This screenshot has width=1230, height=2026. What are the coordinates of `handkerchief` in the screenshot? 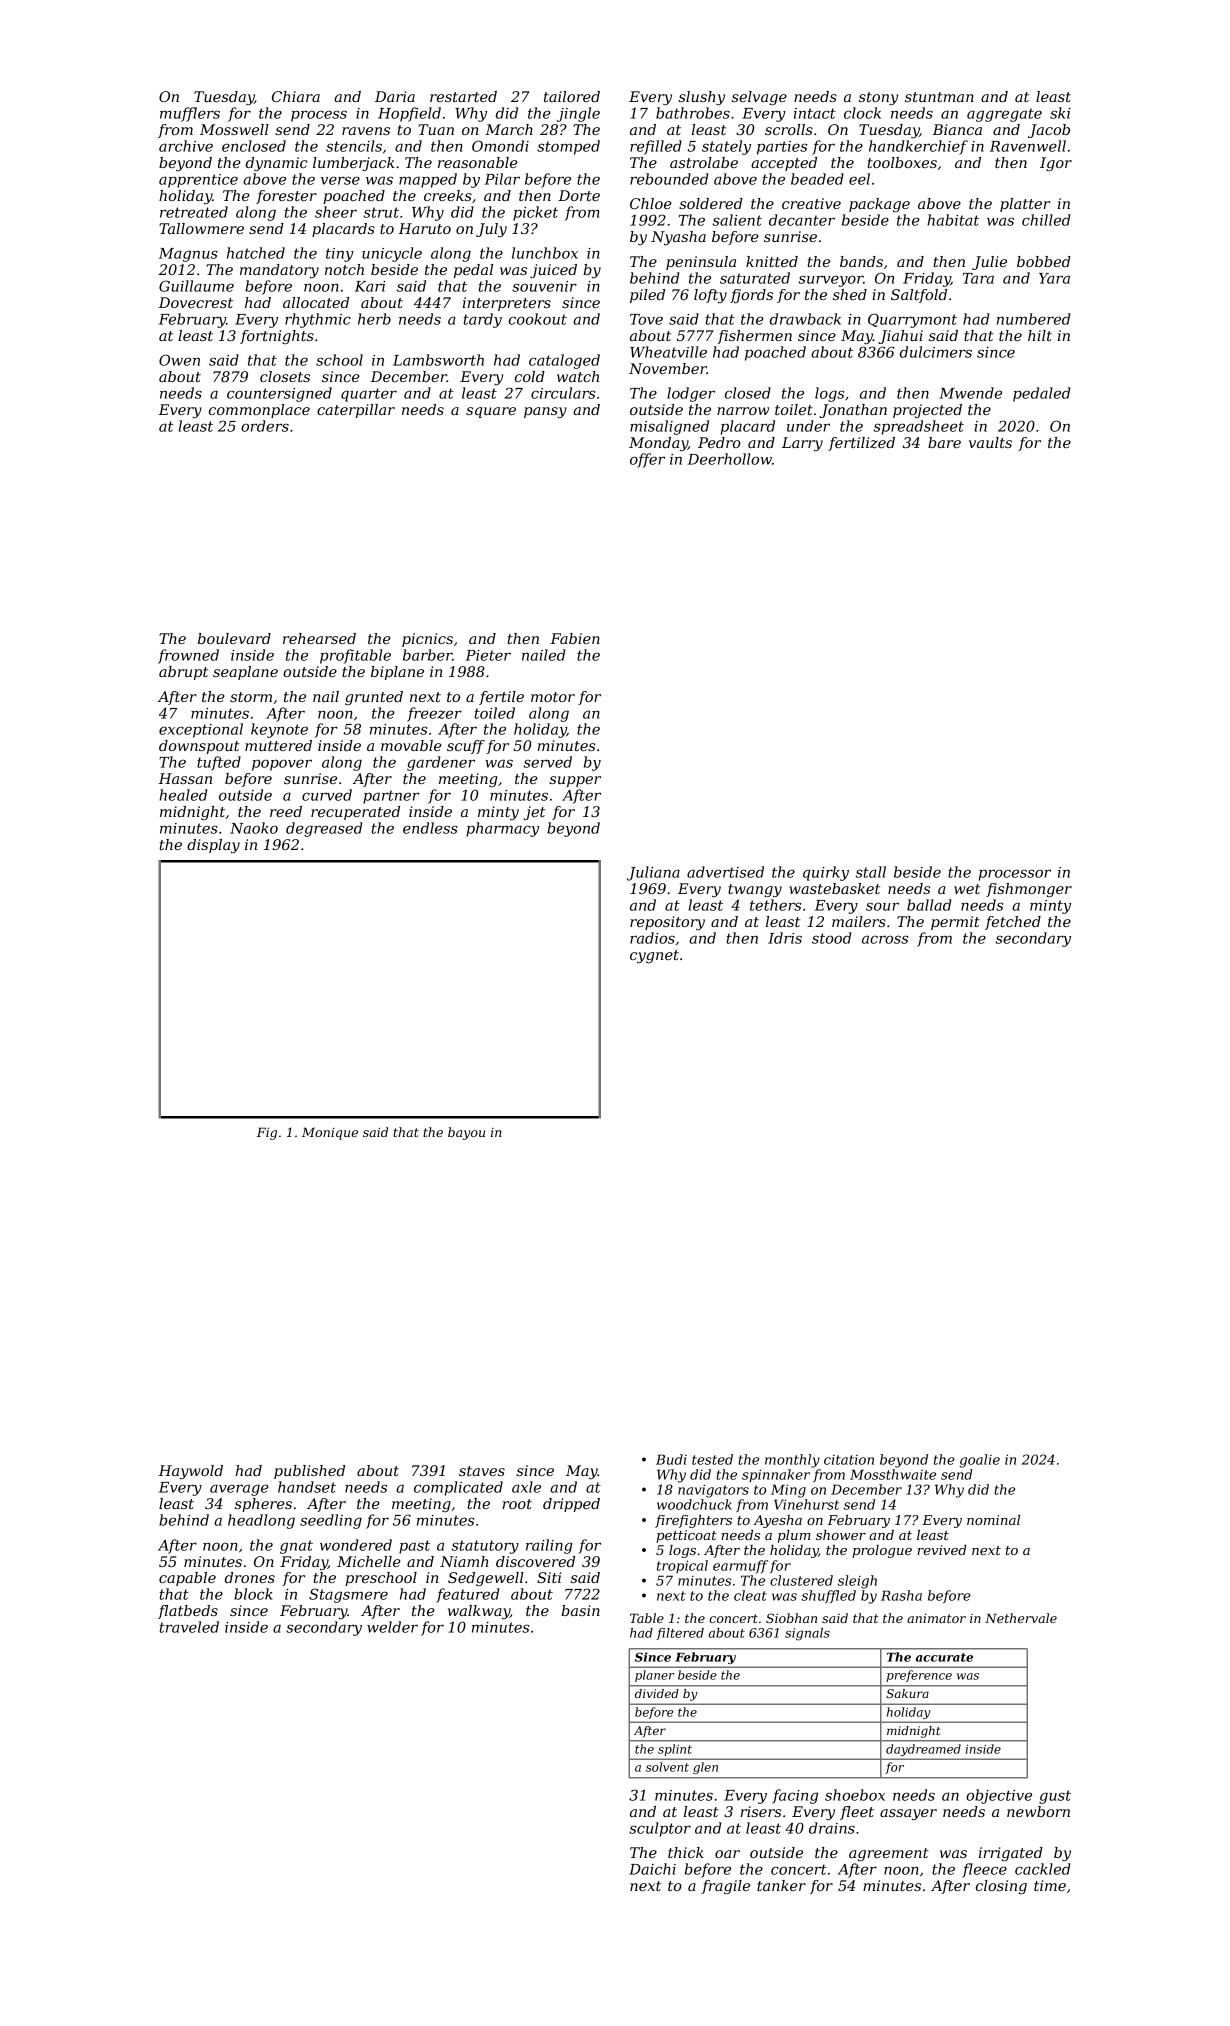 It's located at (918, 147).
